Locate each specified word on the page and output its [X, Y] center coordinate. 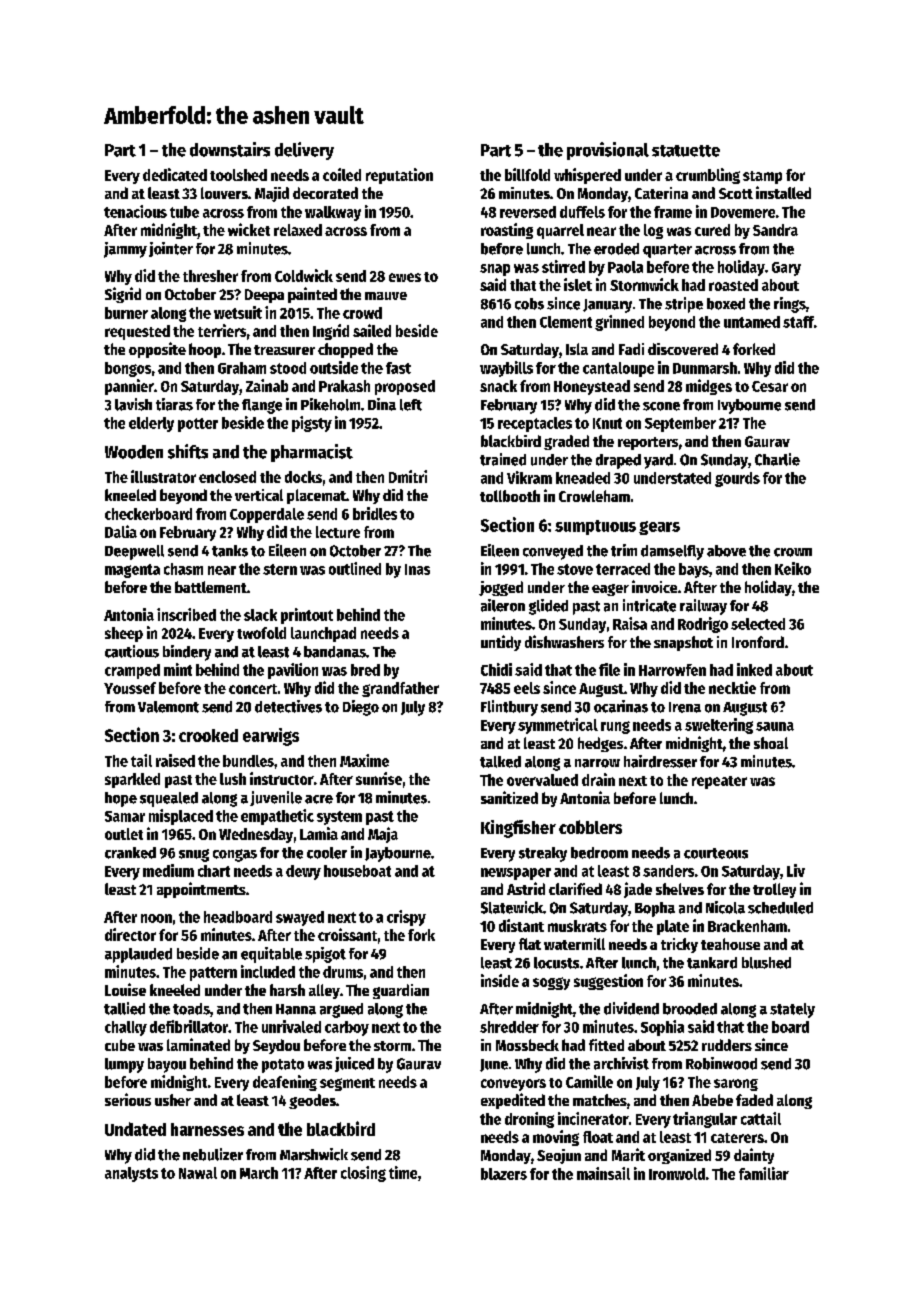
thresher [210, 276]
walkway [333, 213]
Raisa [630, 623]
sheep [124, 634]
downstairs [230, 149]
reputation [399, 176]
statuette [686, 151]
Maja [383, 835]
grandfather [400, 689]
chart [214, 871]
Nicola [725, 907]
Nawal [198, 1173]
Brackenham [747, 926]
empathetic [277, 817]
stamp [762, 177]
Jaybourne [398, 854]
